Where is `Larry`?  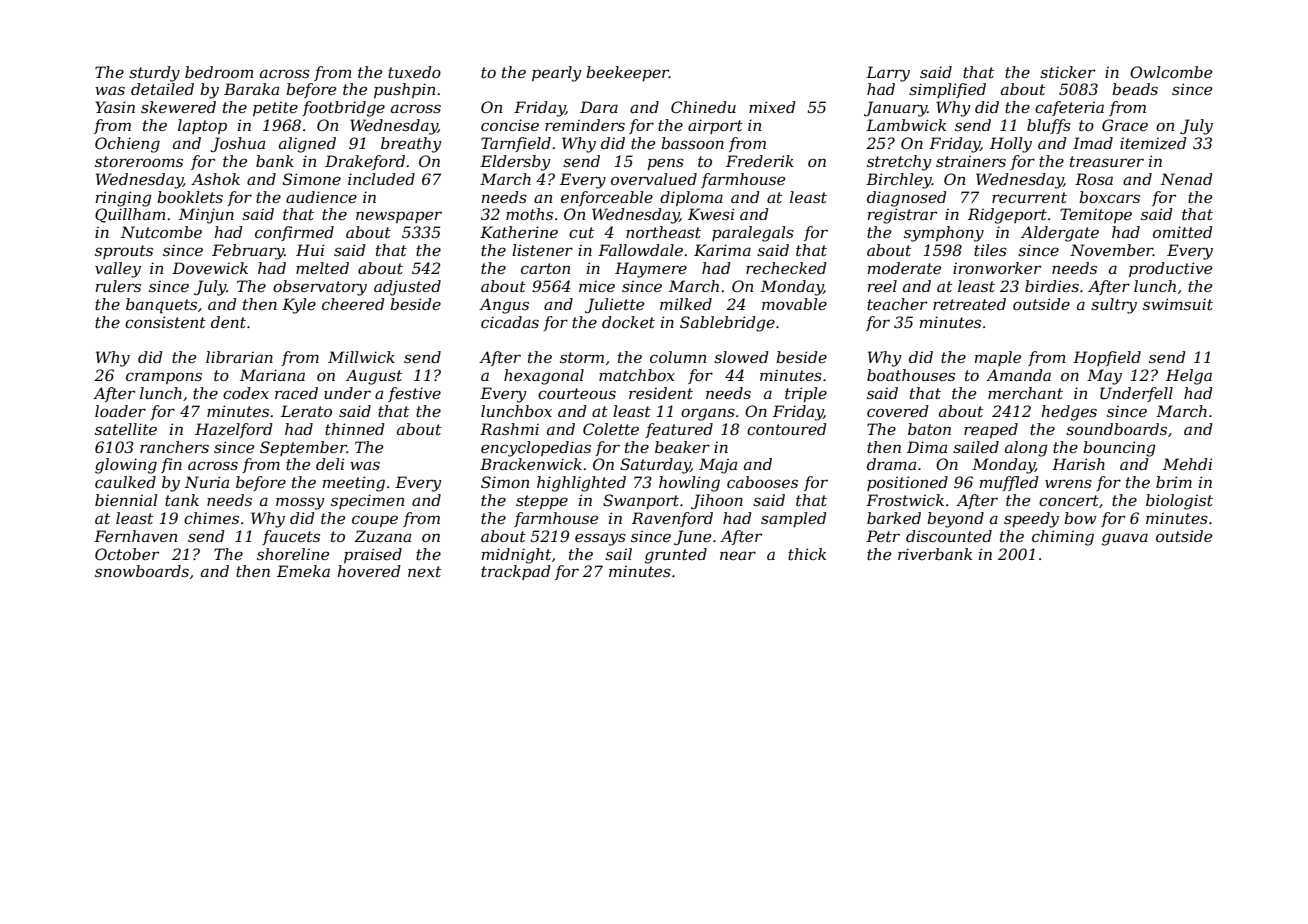 Larry is located at coordinates (888, 74).
